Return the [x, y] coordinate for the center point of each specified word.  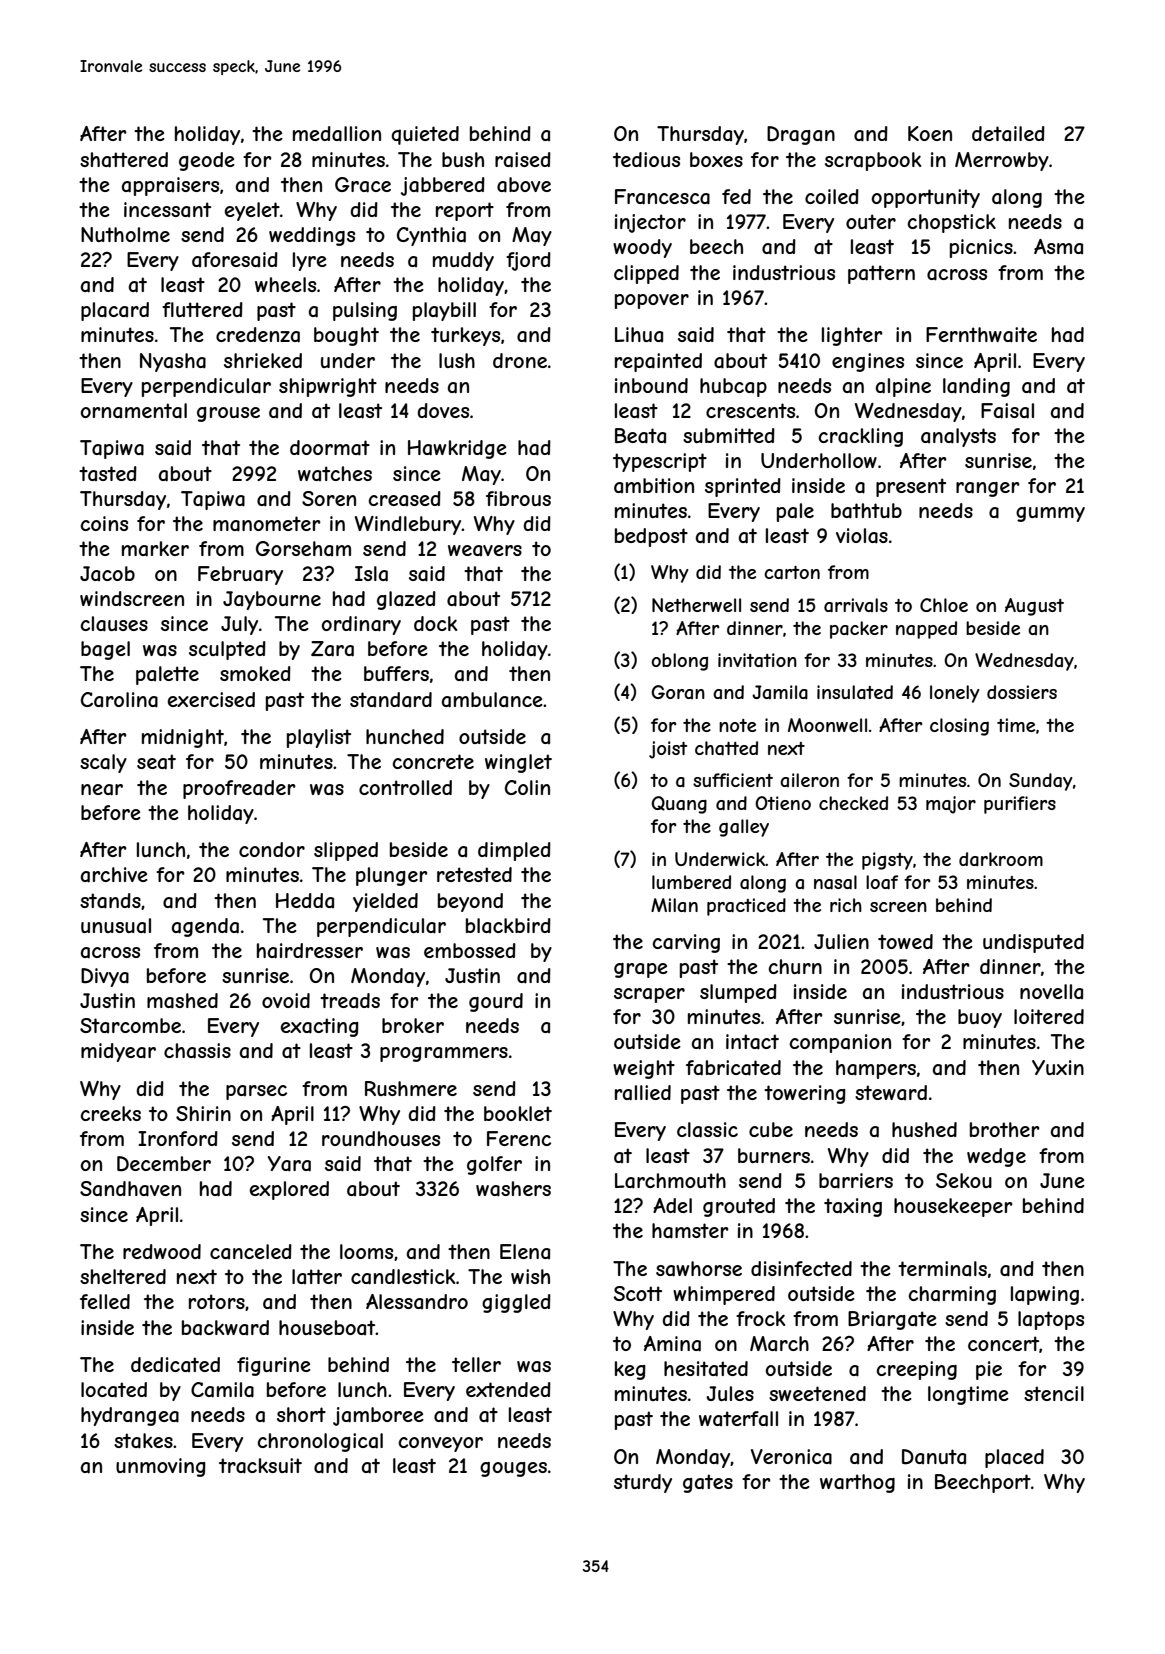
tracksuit [260, 1466]
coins [104, 523]
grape [641, 970]
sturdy [643, 1483]
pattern [881, 274]
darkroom [1001, 859]
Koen [930, 133]
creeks [111, 1113]
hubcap [733, 387]
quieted [425, 135]
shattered [124, 160]
